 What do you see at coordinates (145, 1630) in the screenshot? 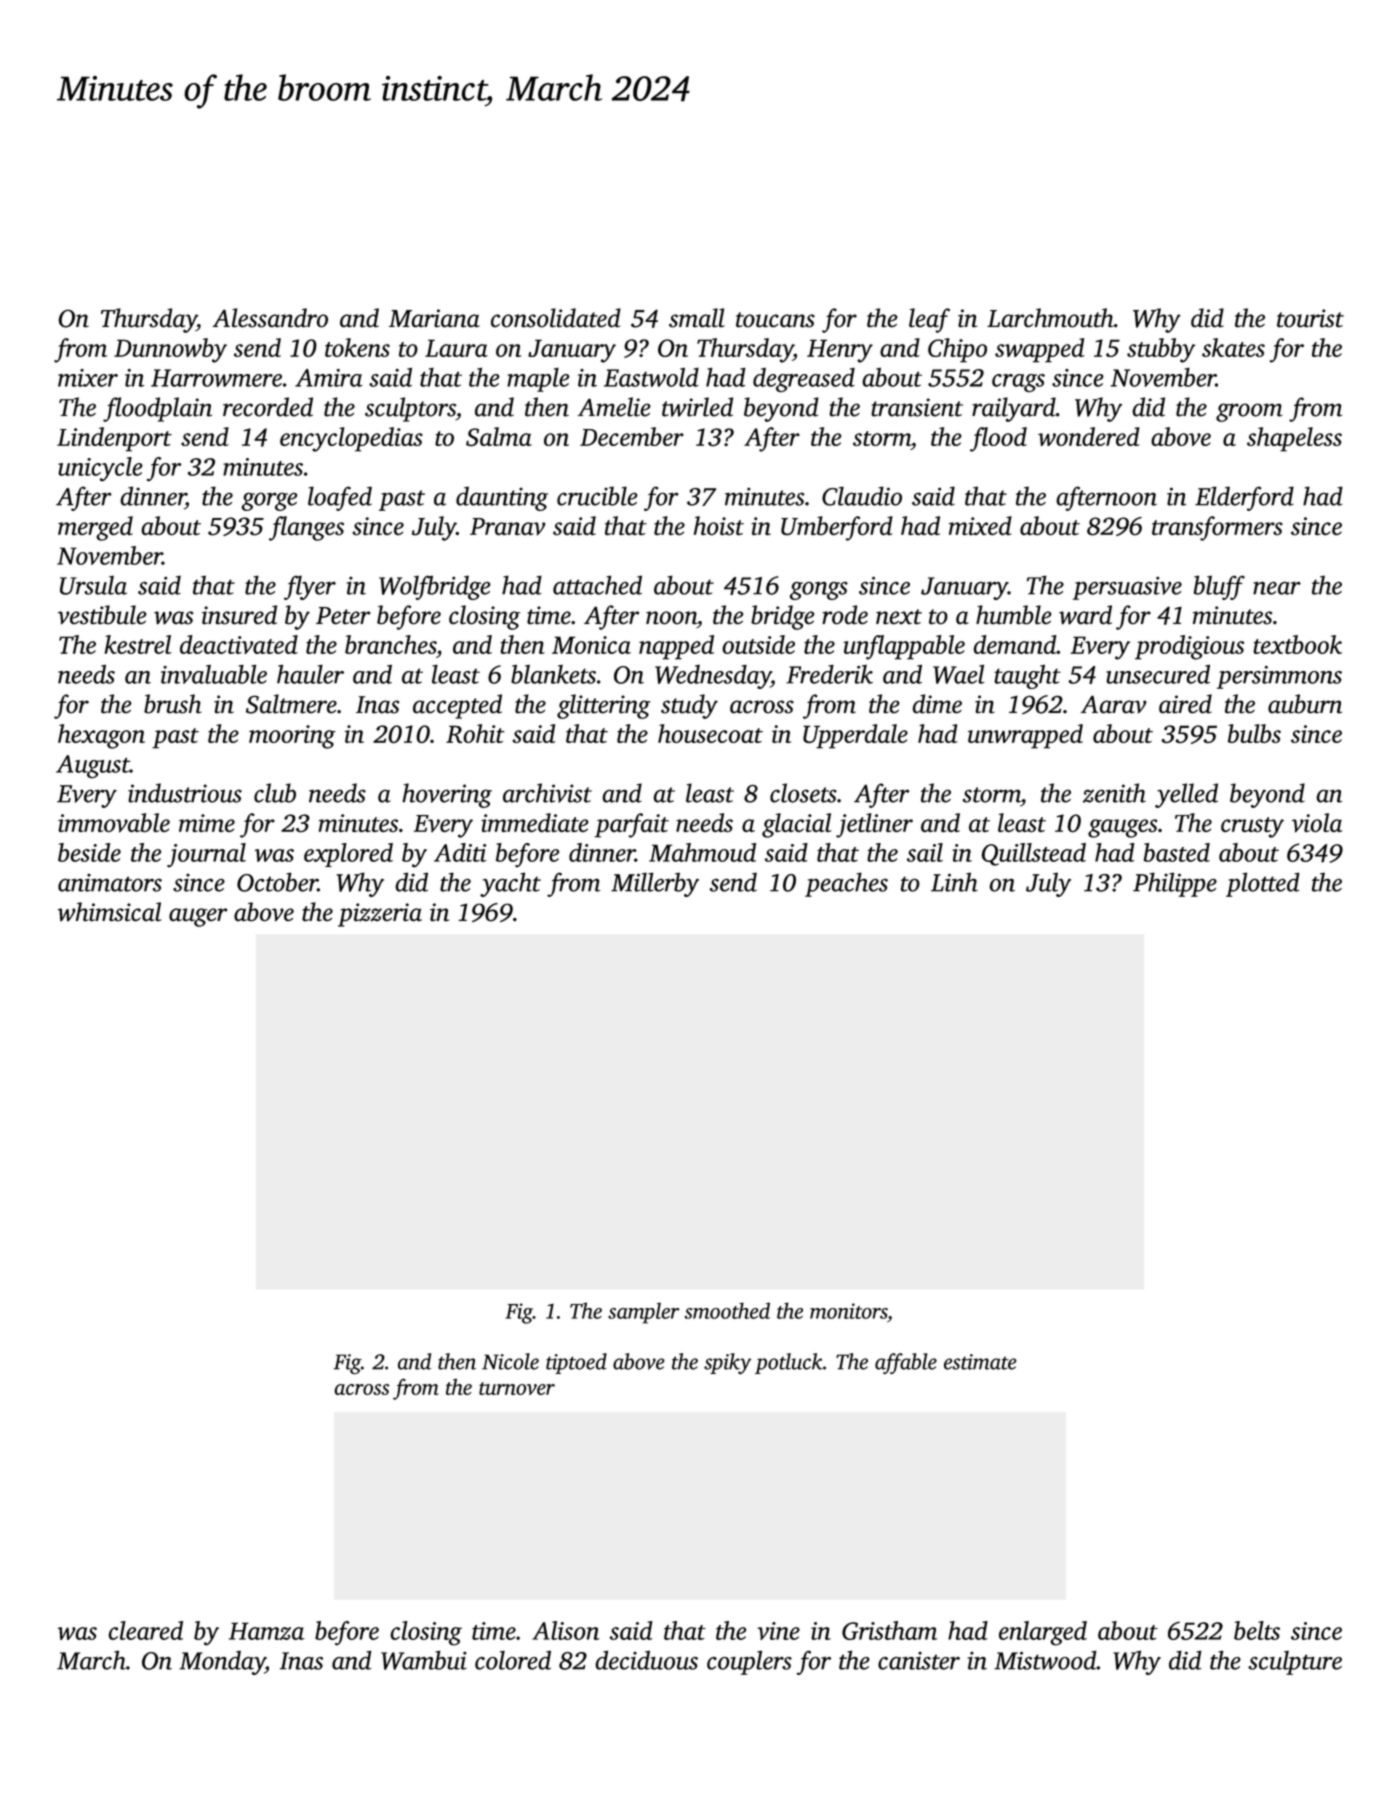
I see `cleared` at bounding box center [145, 1630].
